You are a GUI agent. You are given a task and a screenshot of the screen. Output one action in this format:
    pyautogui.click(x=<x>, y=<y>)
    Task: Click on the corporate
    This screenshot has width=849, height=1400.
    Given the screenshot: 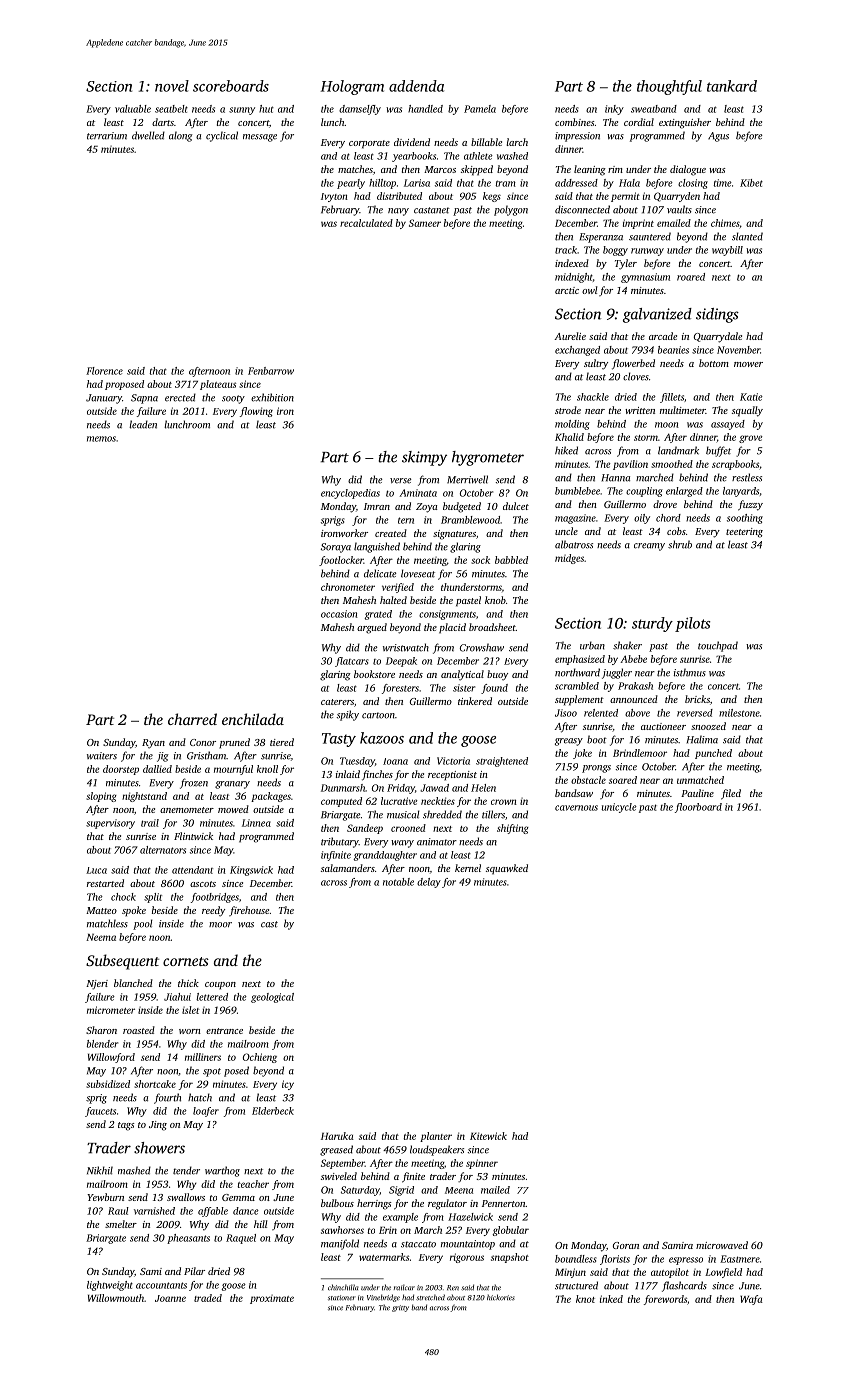 What is the action you would take?
    pyautogui.click(x=369, y=144)
